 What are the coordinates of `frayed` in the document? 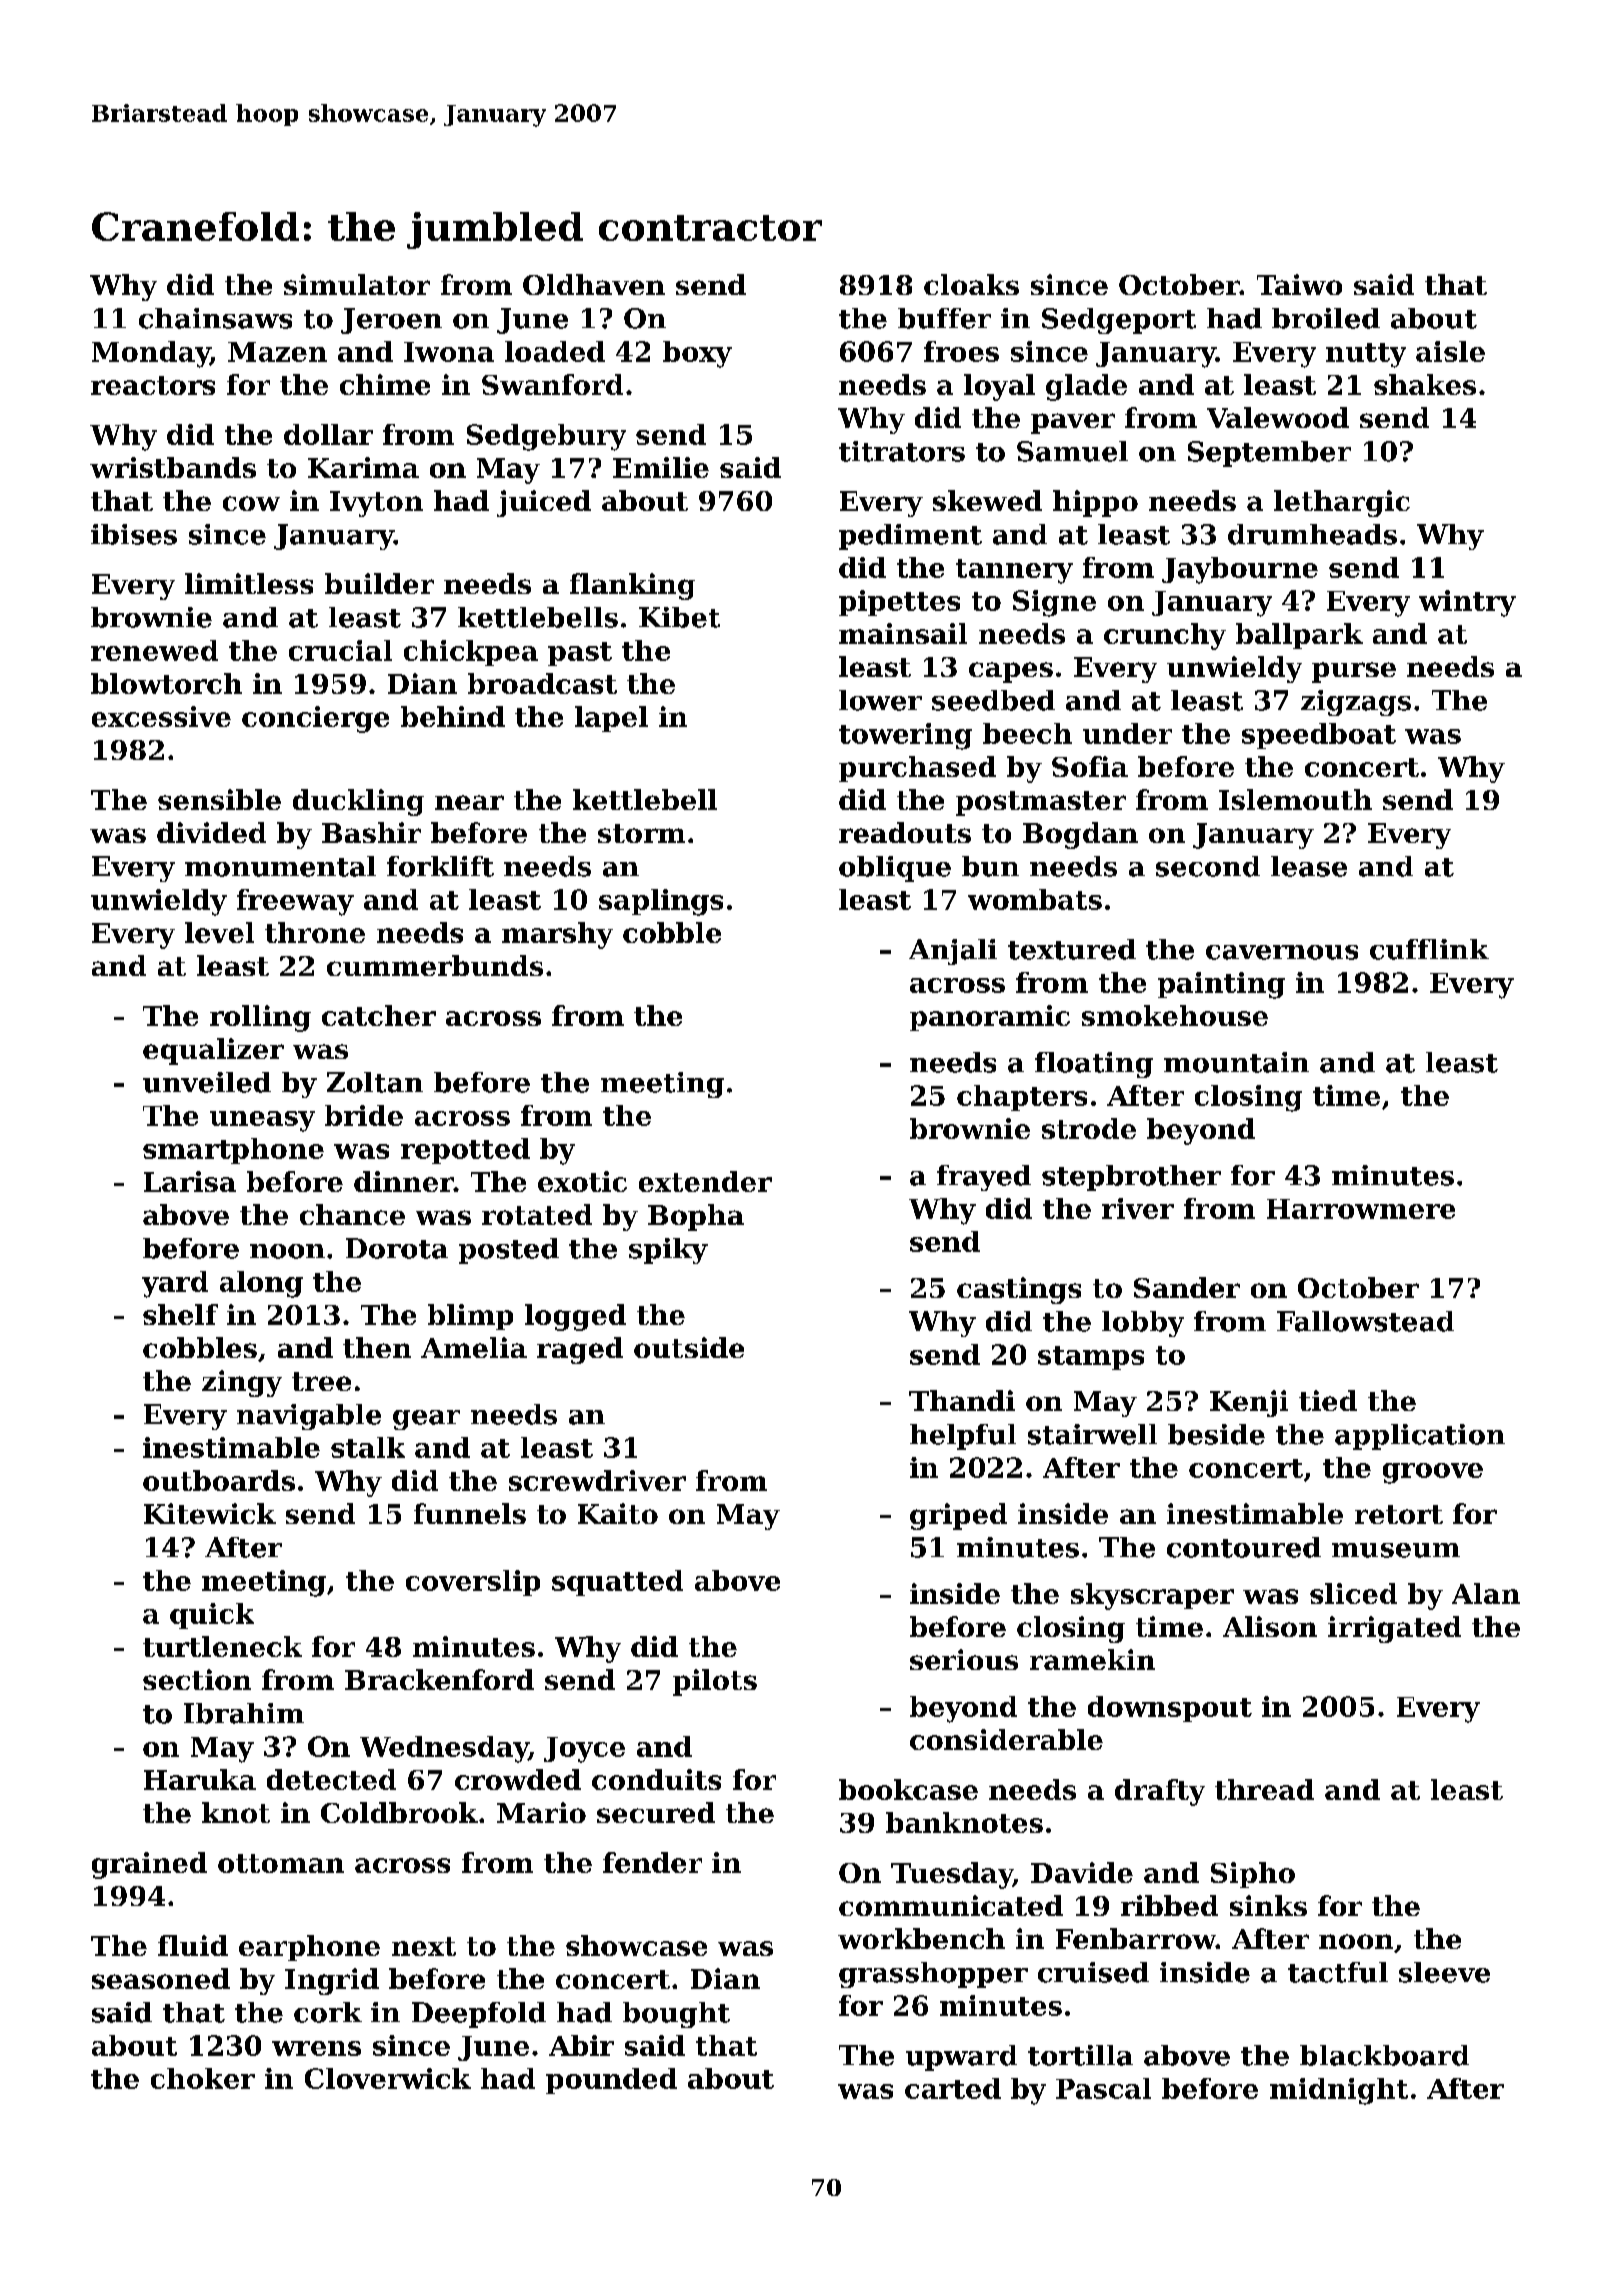 It's located at (984, 1178).
